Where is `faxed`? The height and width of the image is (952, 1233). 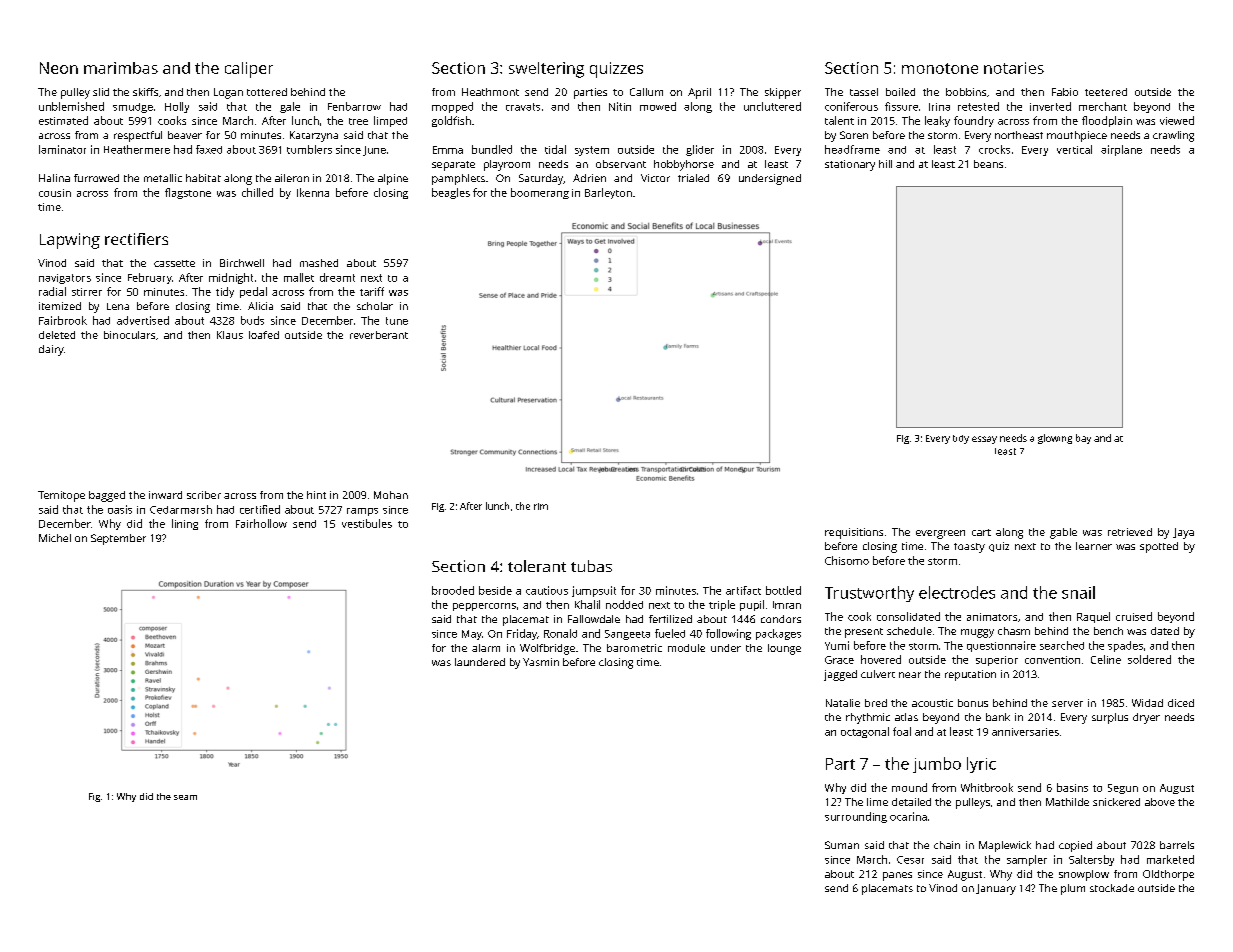 faxed is located at coordinates (209, 149).
